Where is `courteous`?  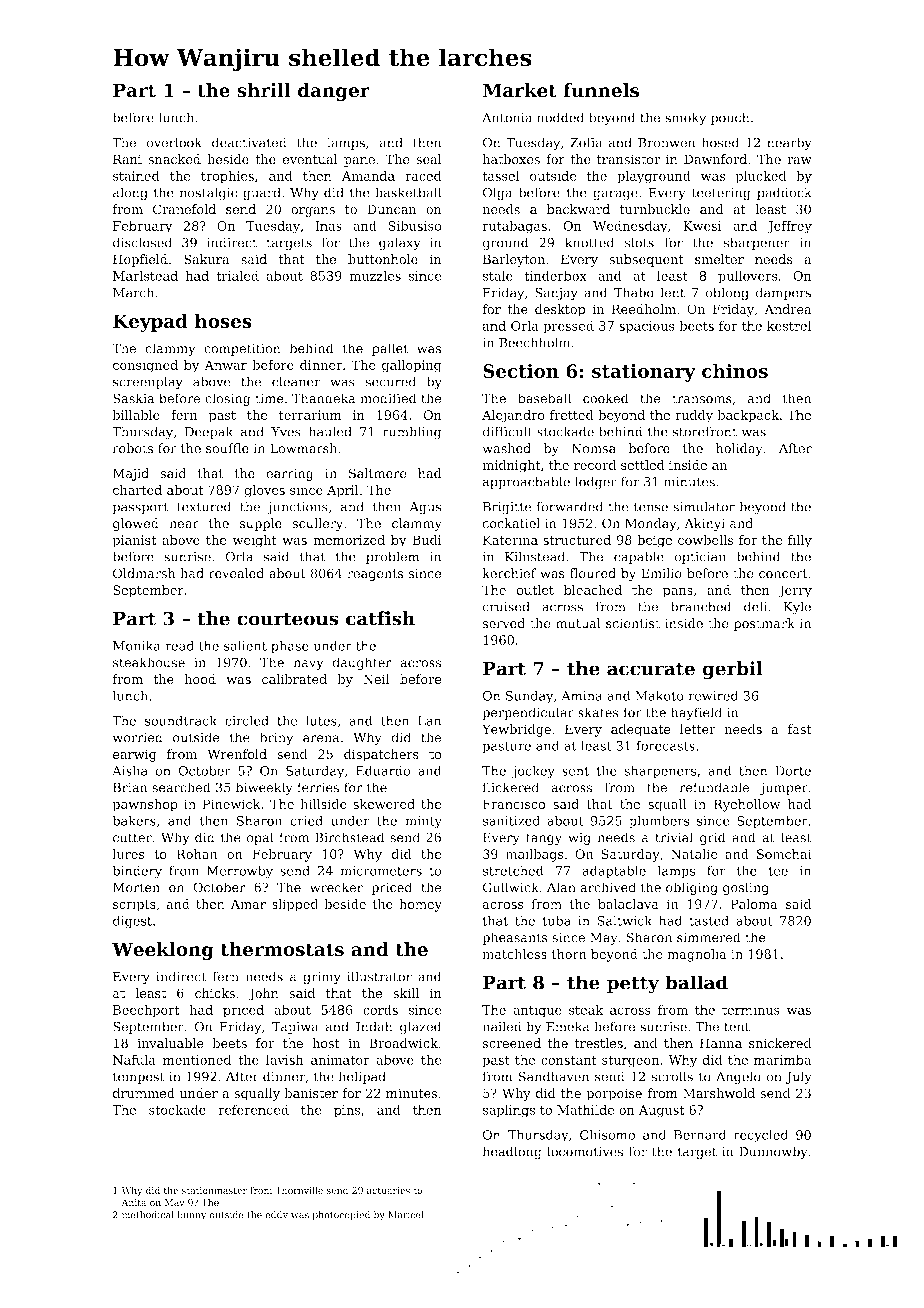
courteous is located at coordinates (288, 619).
